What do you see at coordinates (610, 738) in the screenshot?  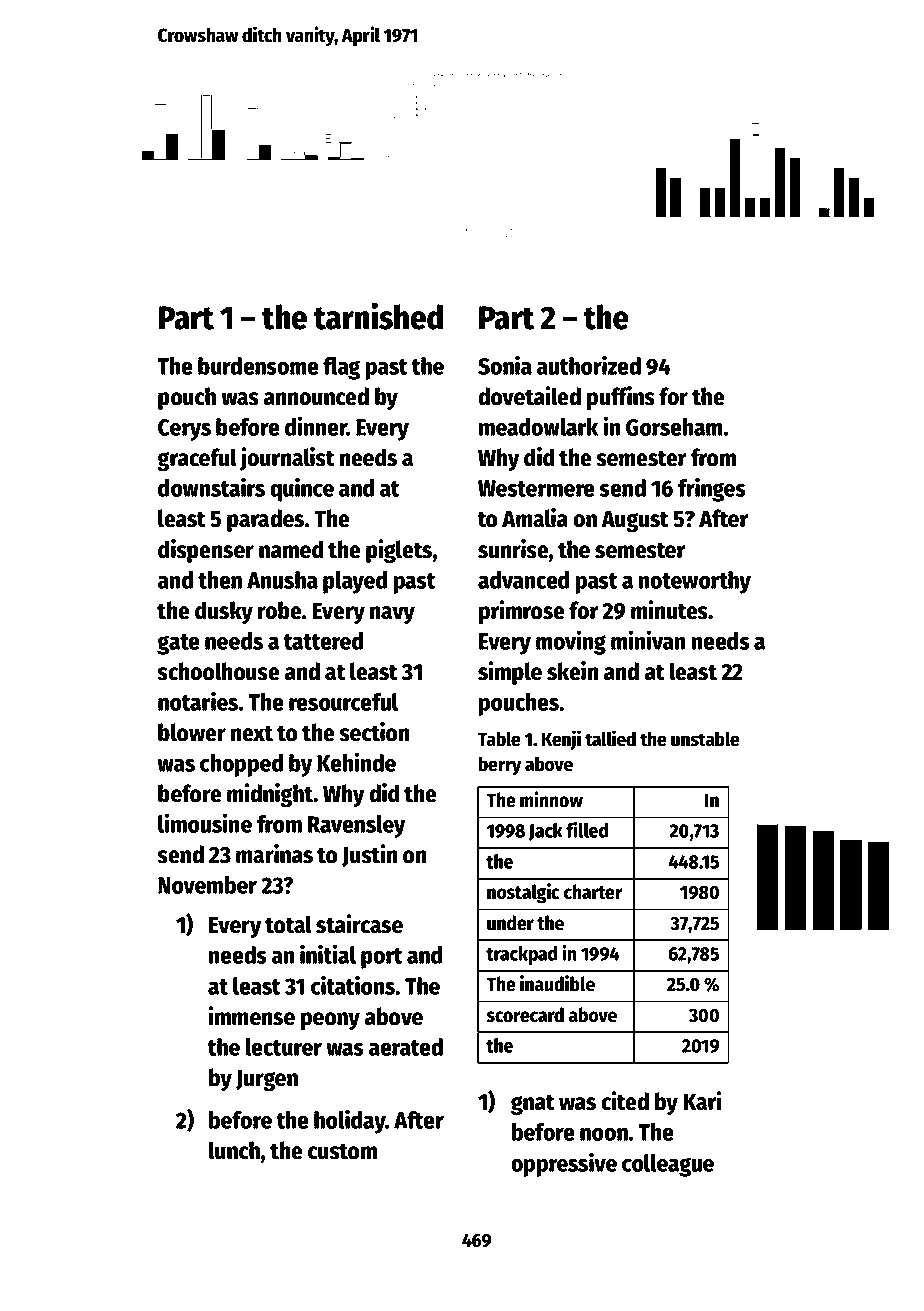 I see `tallied` at bounding box center [610, 738].
